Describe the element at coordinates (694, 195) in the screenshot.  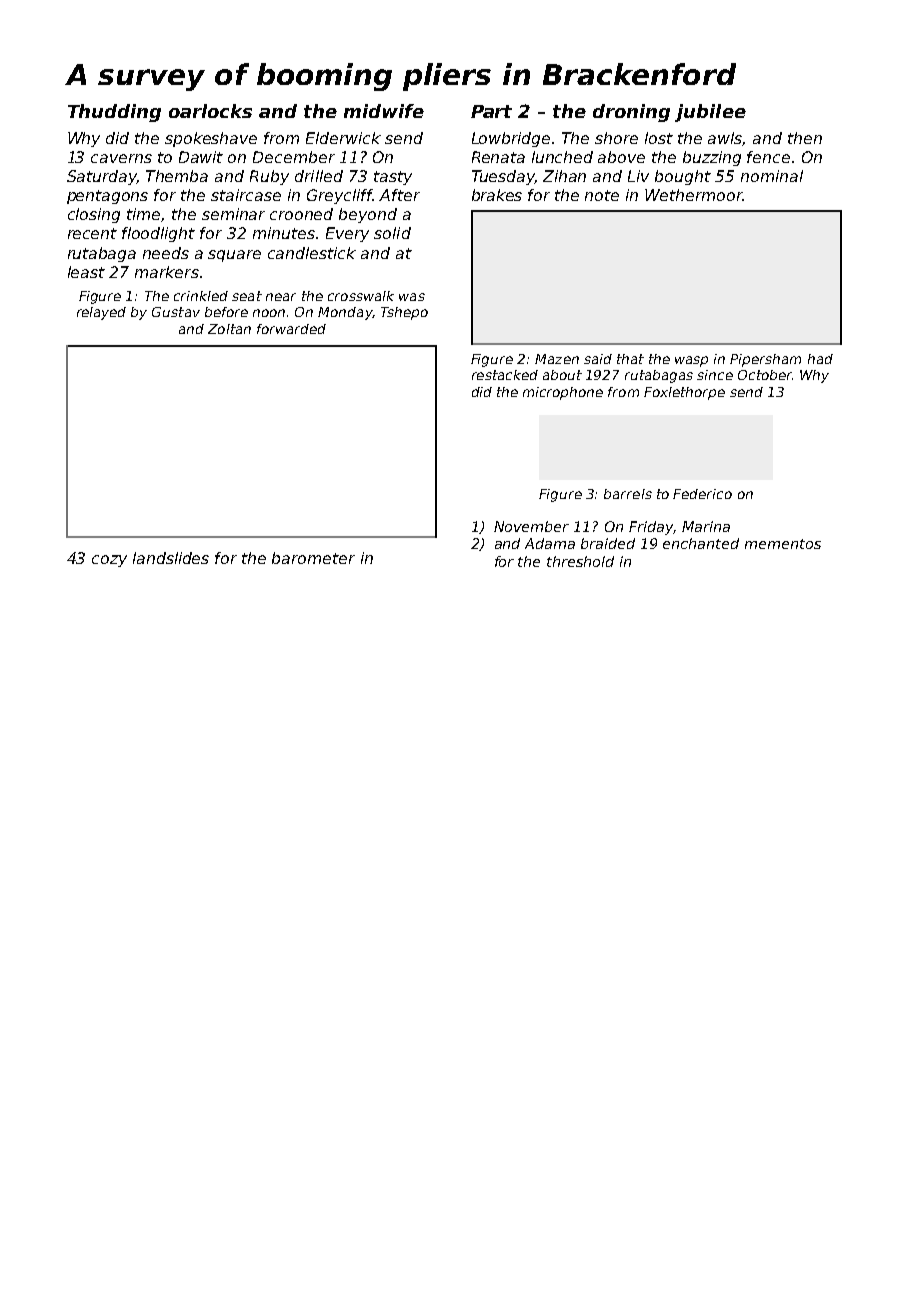
I see `Wethermoor` at that location.
